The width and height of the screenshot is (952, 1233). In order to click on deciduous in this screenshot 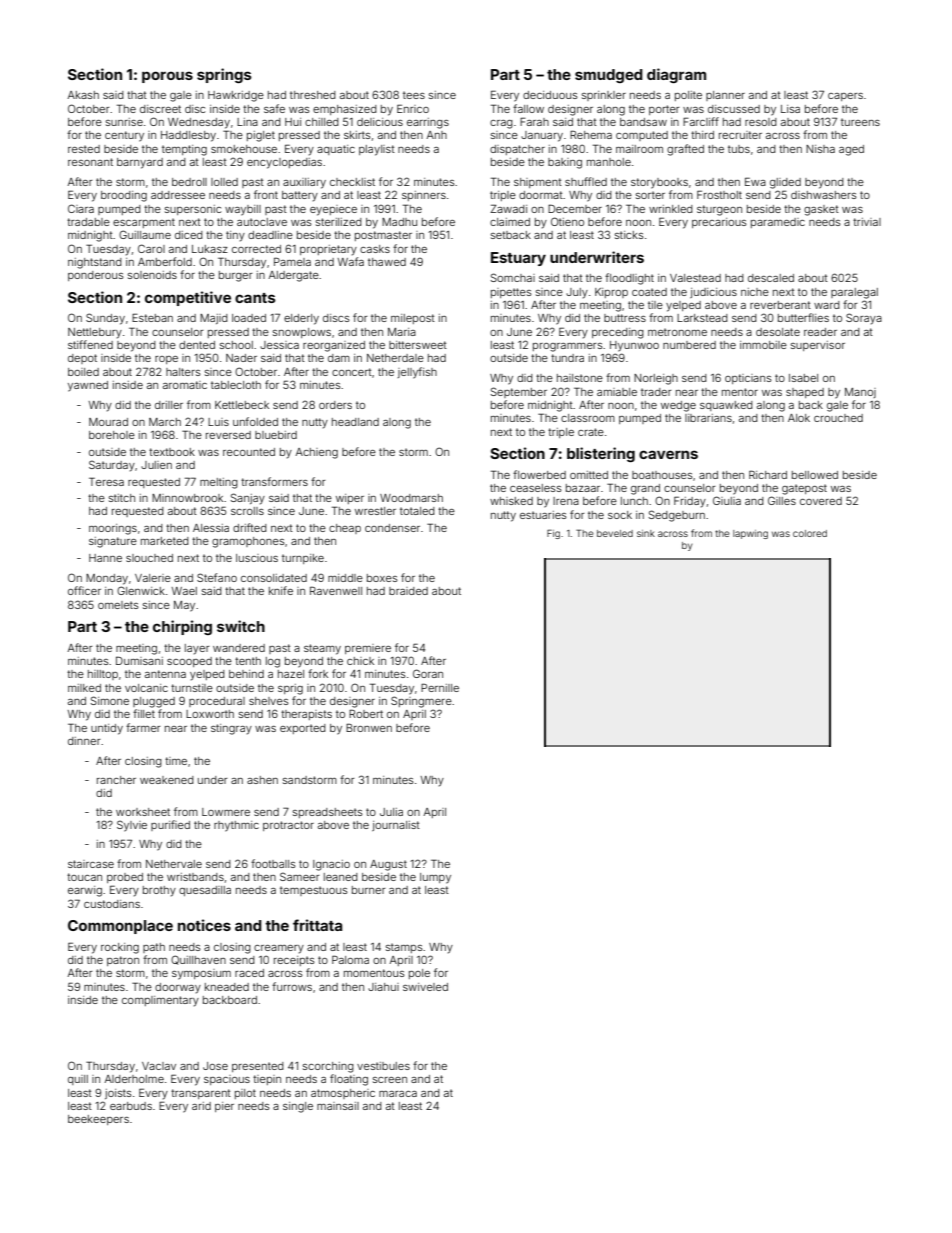, I will do `click(550, 95)`.
